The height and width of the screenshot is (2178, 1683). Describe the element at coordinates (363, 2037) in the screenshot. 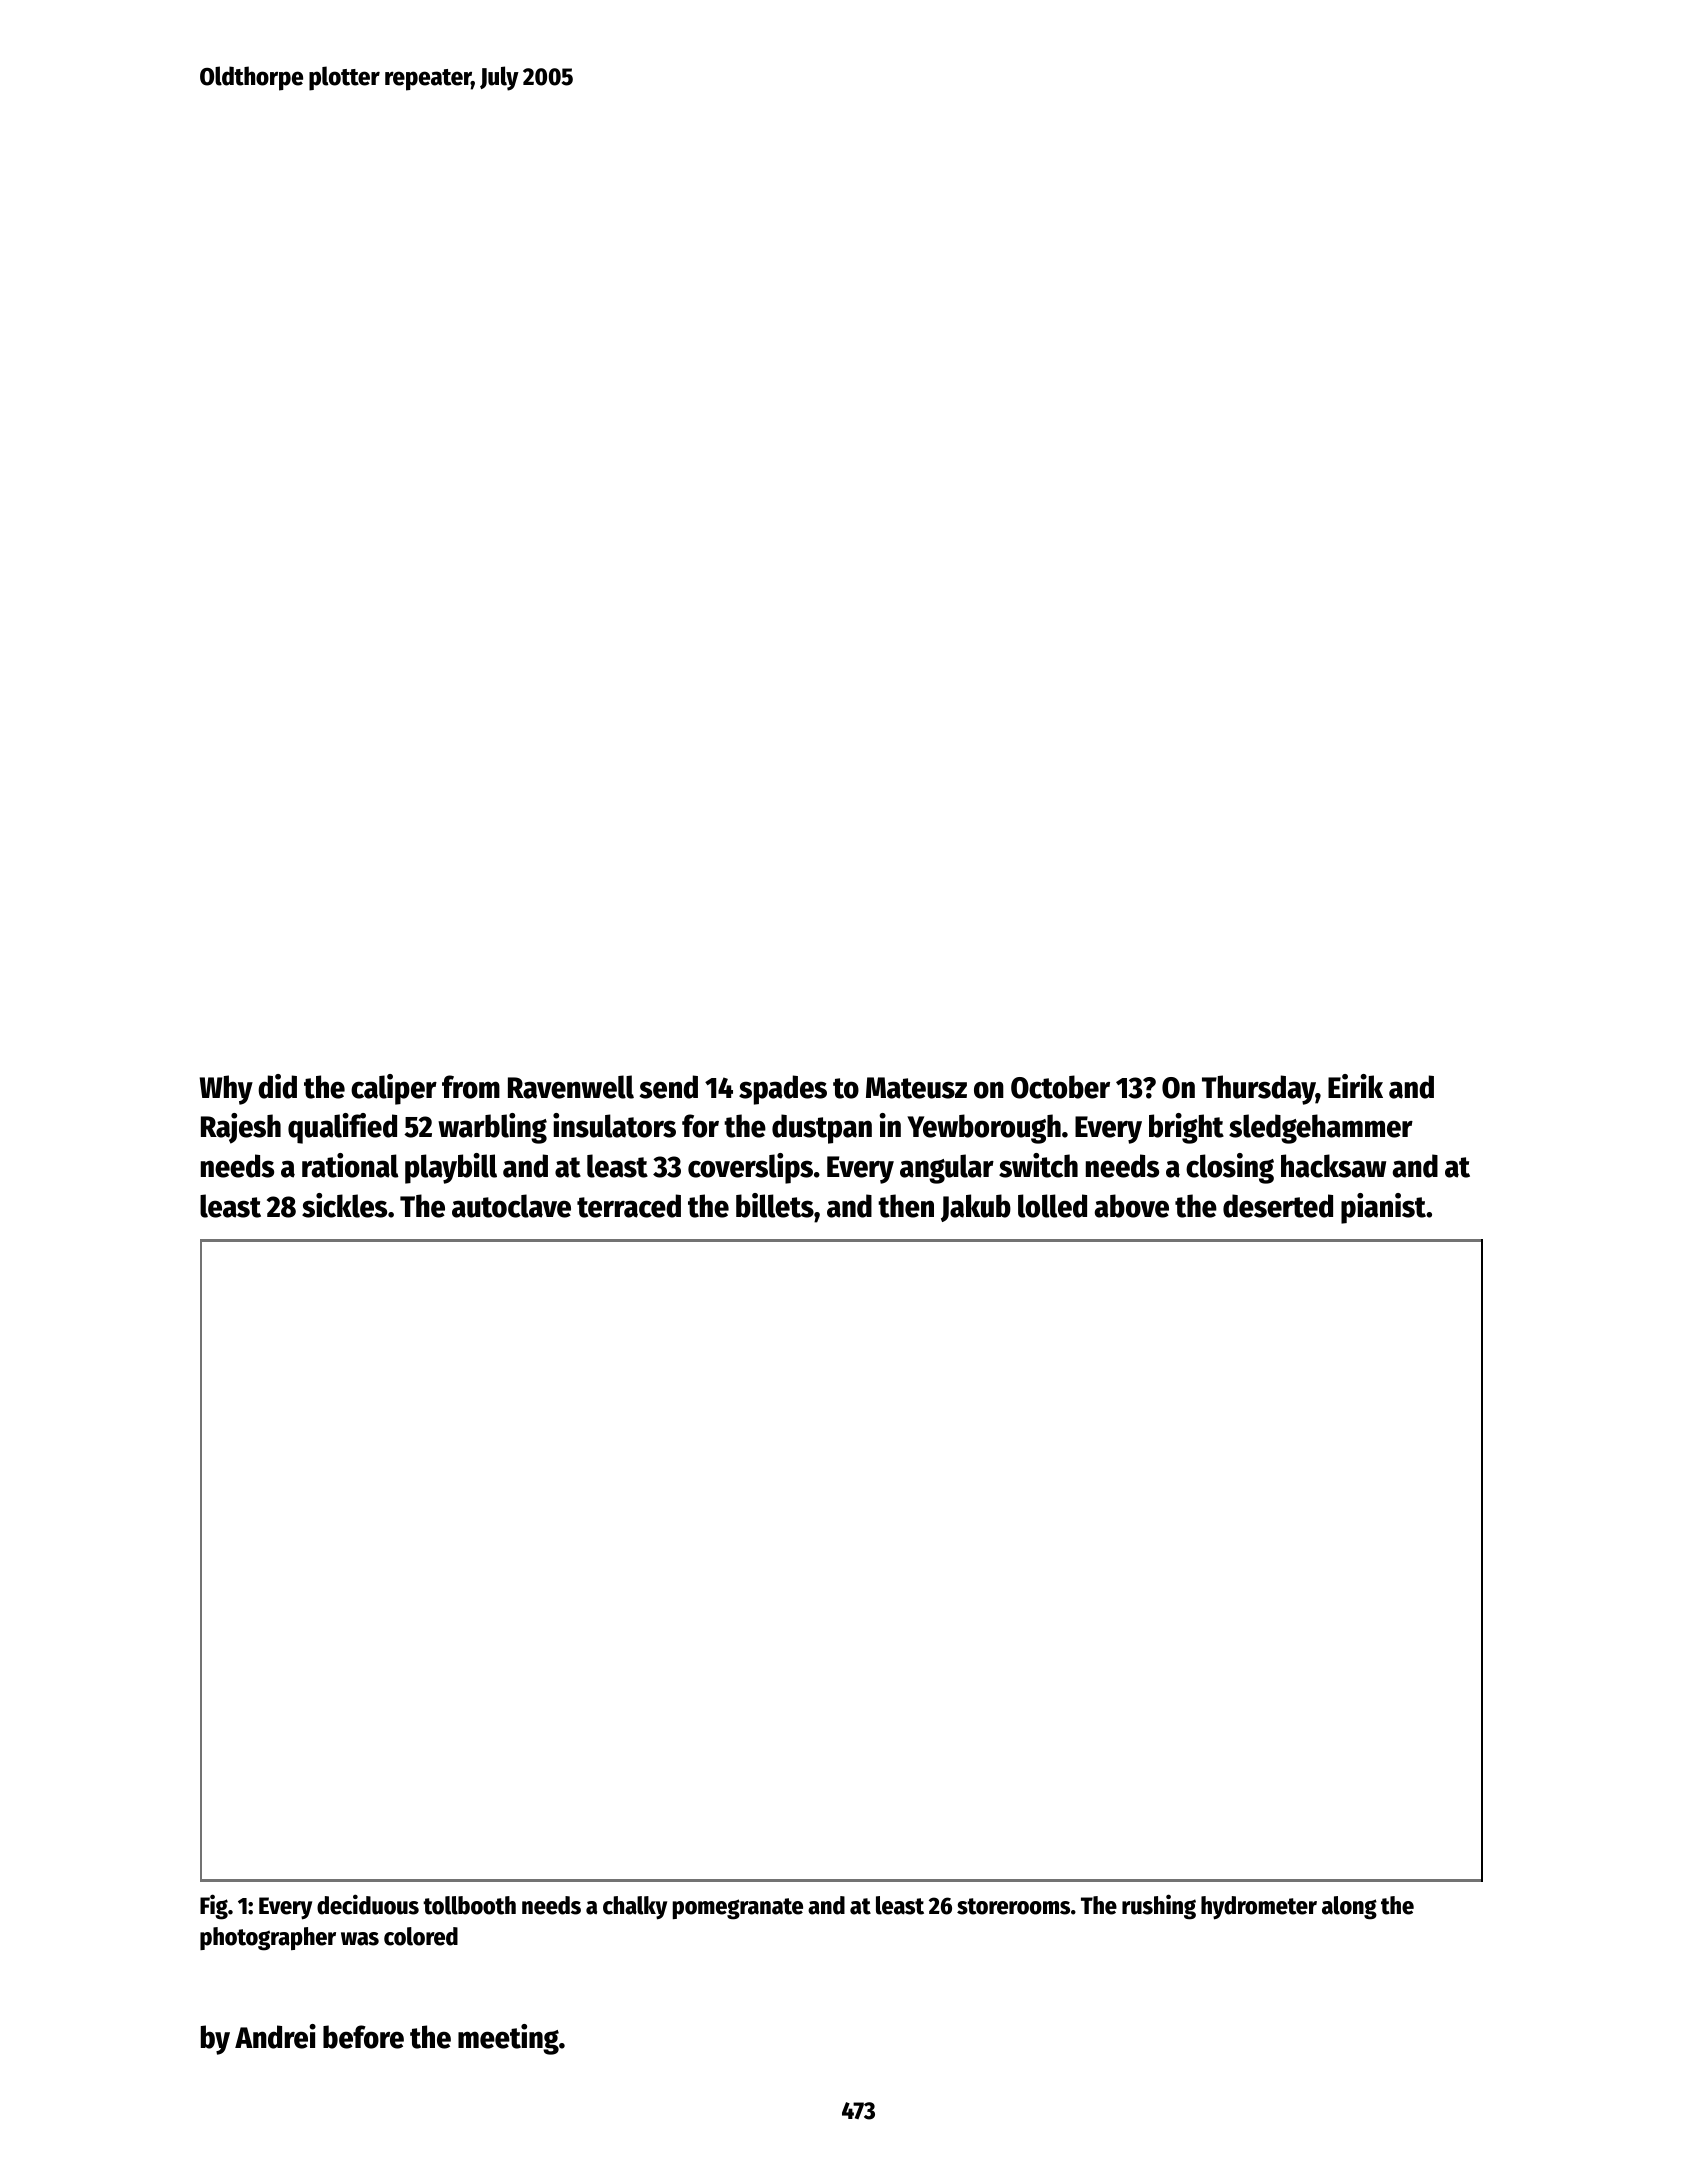

I see `before` at that location.
